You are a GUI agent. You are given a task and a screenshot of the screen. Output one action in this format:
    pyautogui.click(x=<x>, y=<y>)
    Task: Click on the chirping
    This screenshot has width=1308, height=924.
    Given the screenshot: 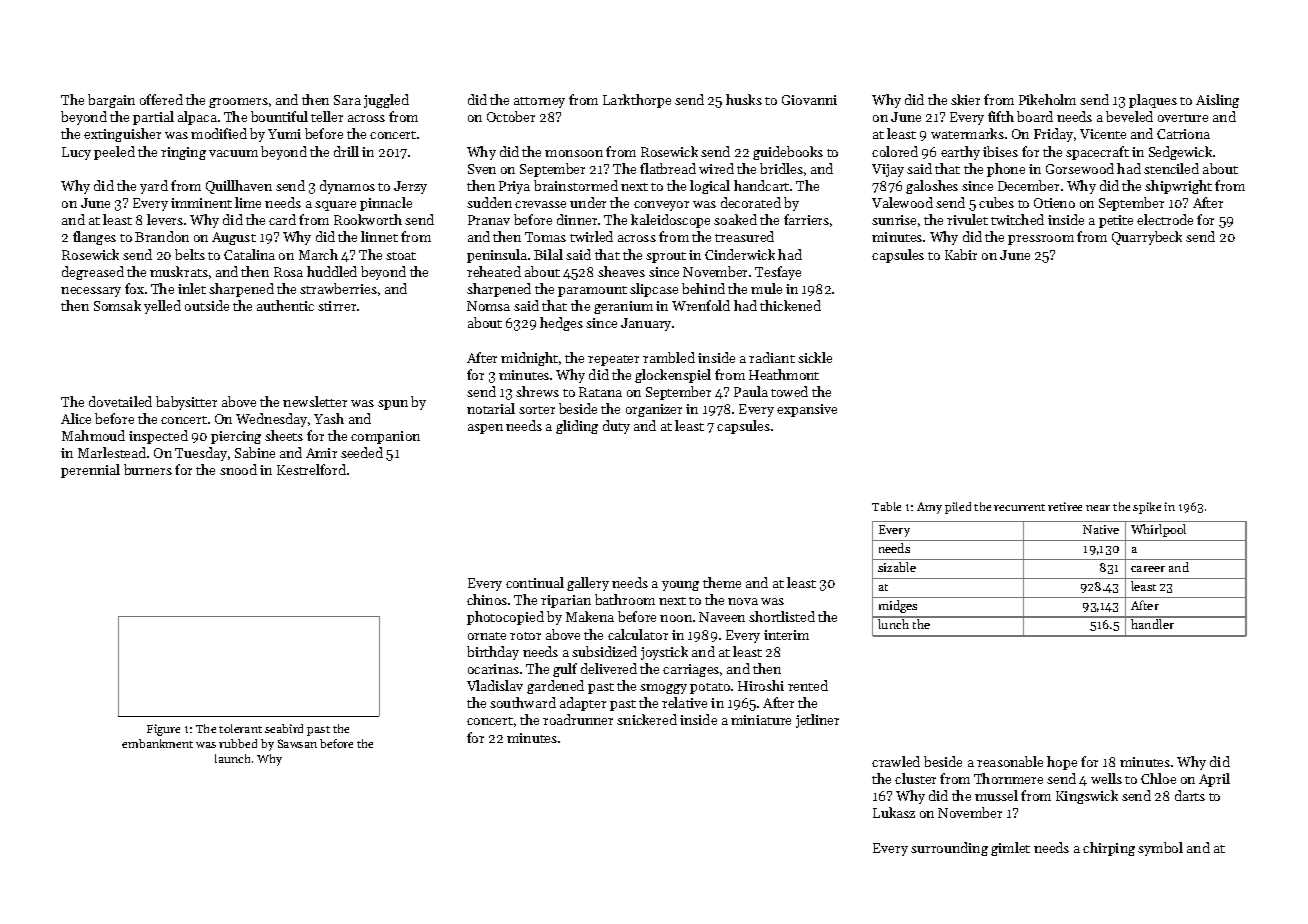 What is the action you would take?
    pyautogui.click(x=1109, y=849)
